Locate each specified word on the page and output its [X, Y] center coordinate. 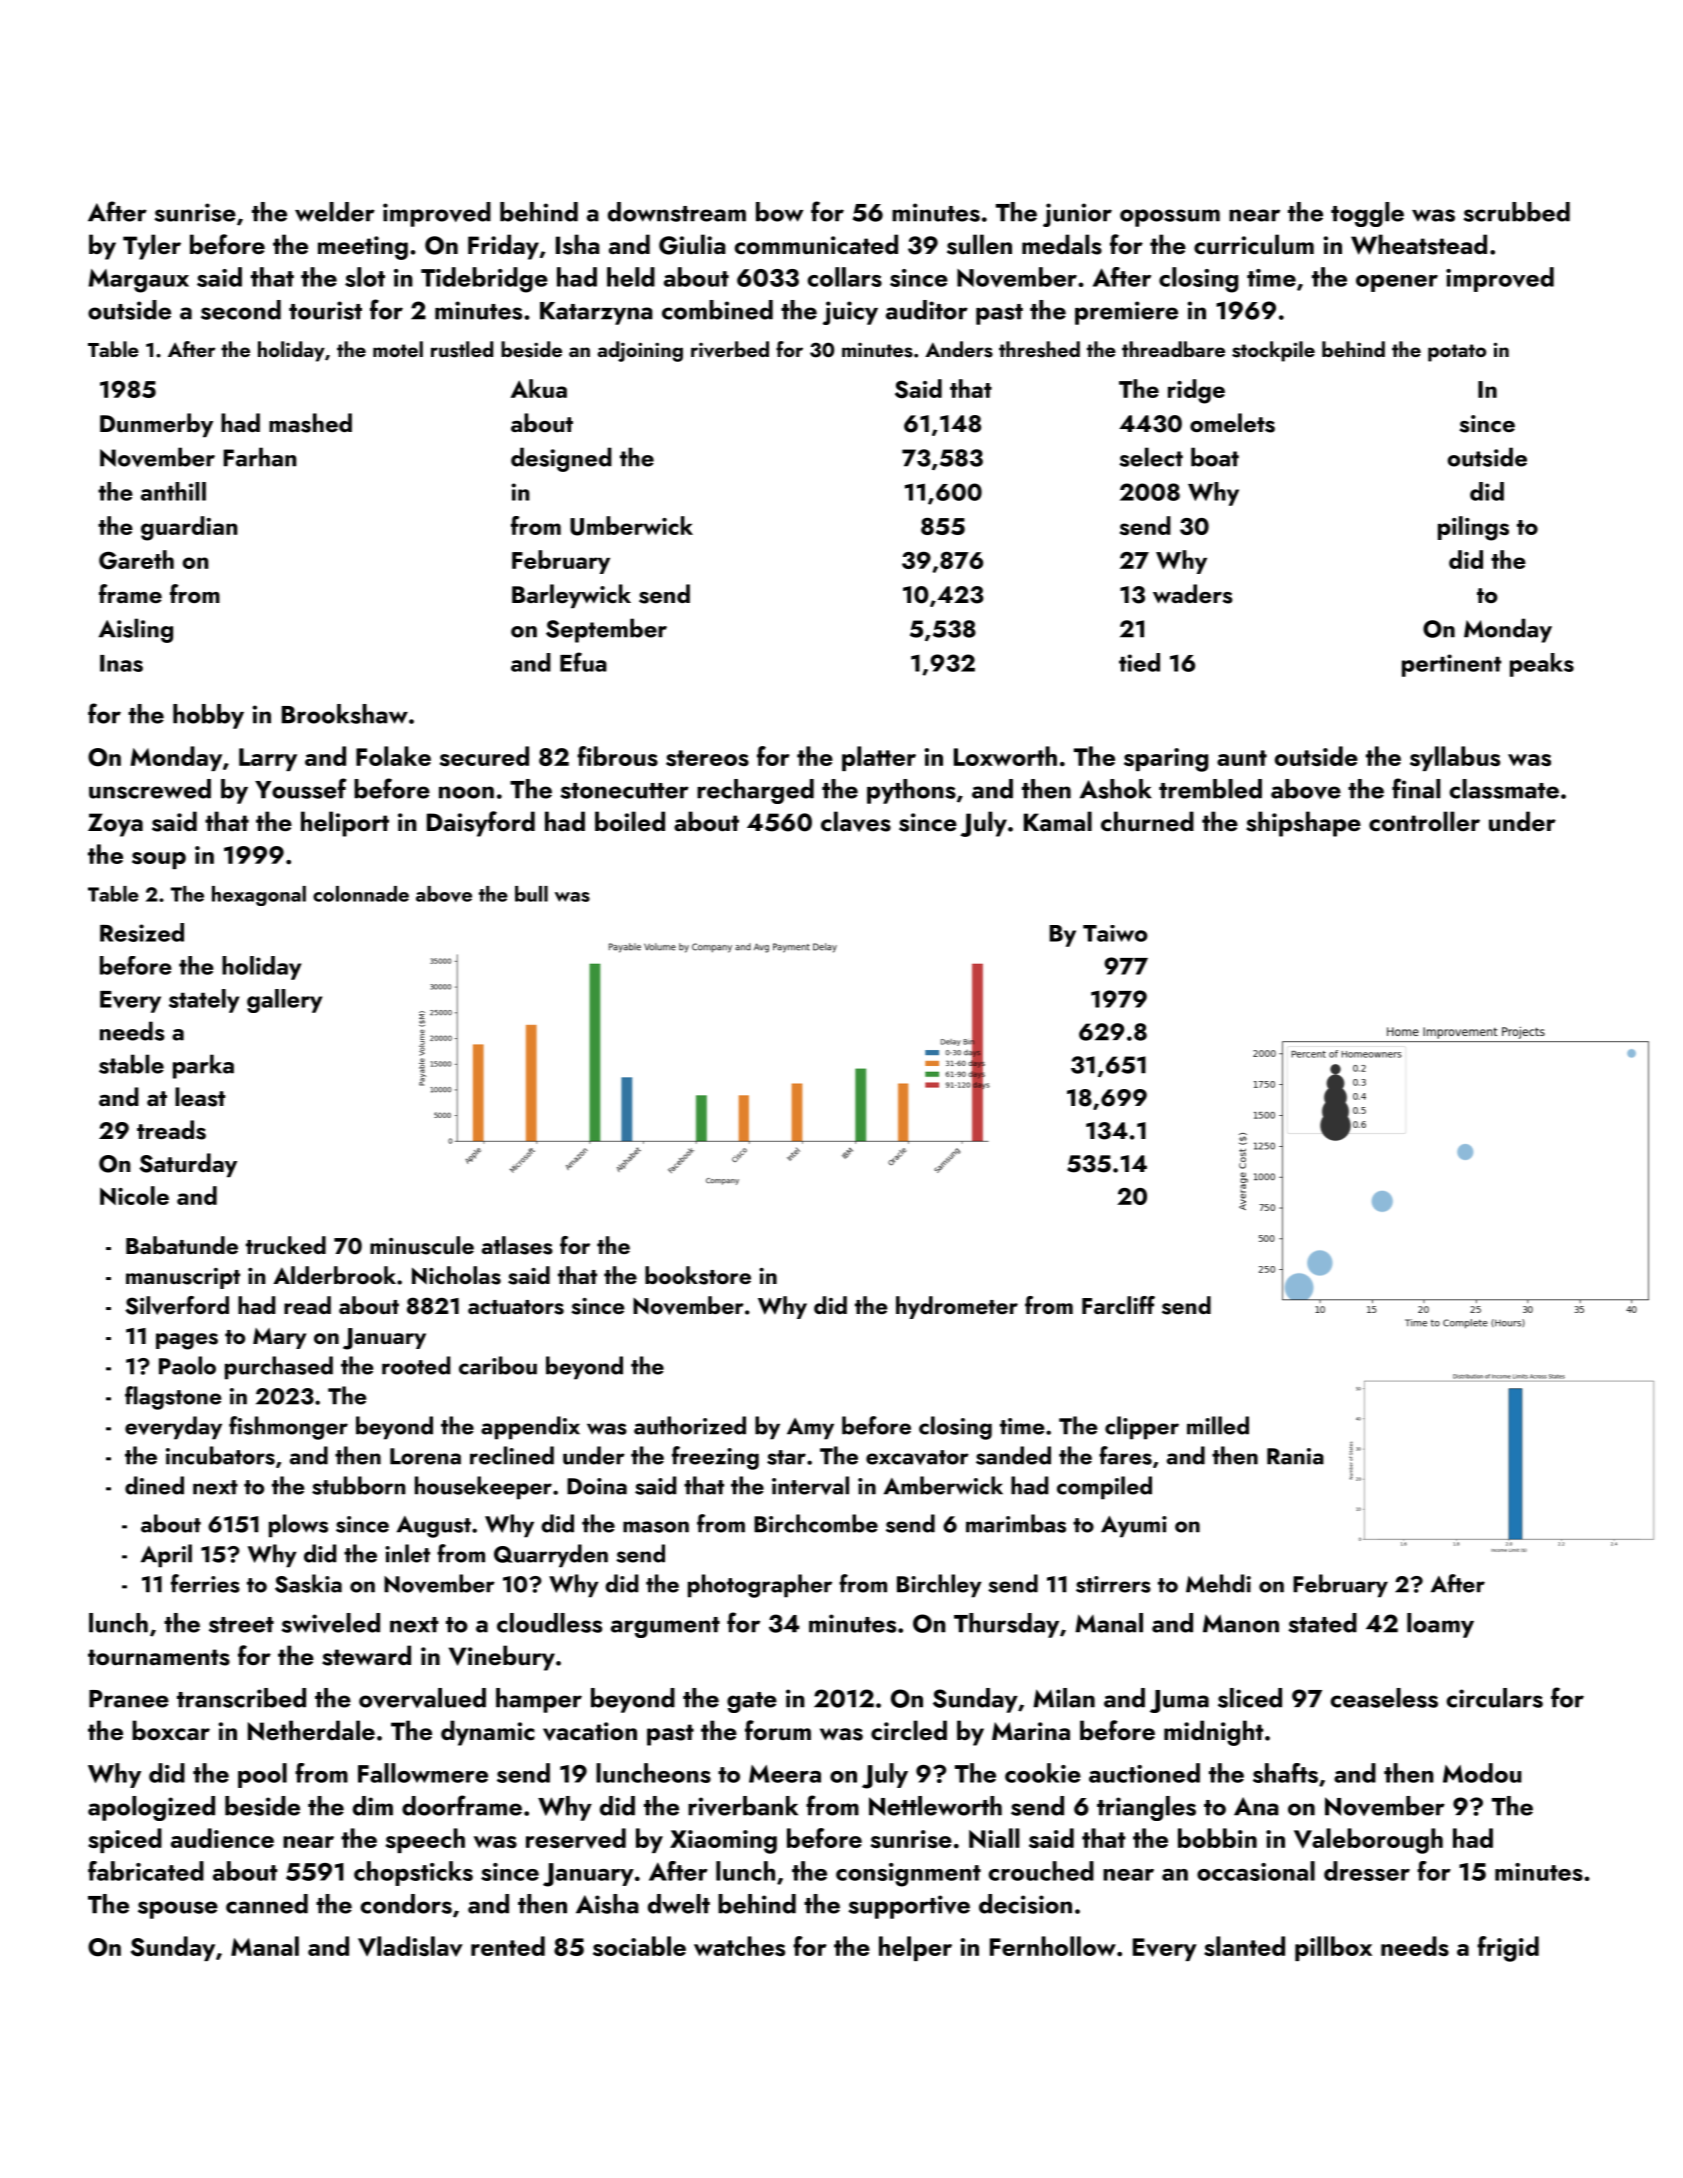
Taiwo [1115, 933]
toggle [1367, 214]
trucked [286, 1245]
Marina [1031, 1731]
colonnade [361, 894]
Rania [1295, 1456]
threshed [1039, 349]
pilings [1473, 528]
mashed [310, 423]
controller [1424, 821]
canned [267, 1904]
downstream [677, 212]
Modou [1482, 1773]
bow [779, 212]
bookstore [698, 1275]
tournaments [159, 1657]
